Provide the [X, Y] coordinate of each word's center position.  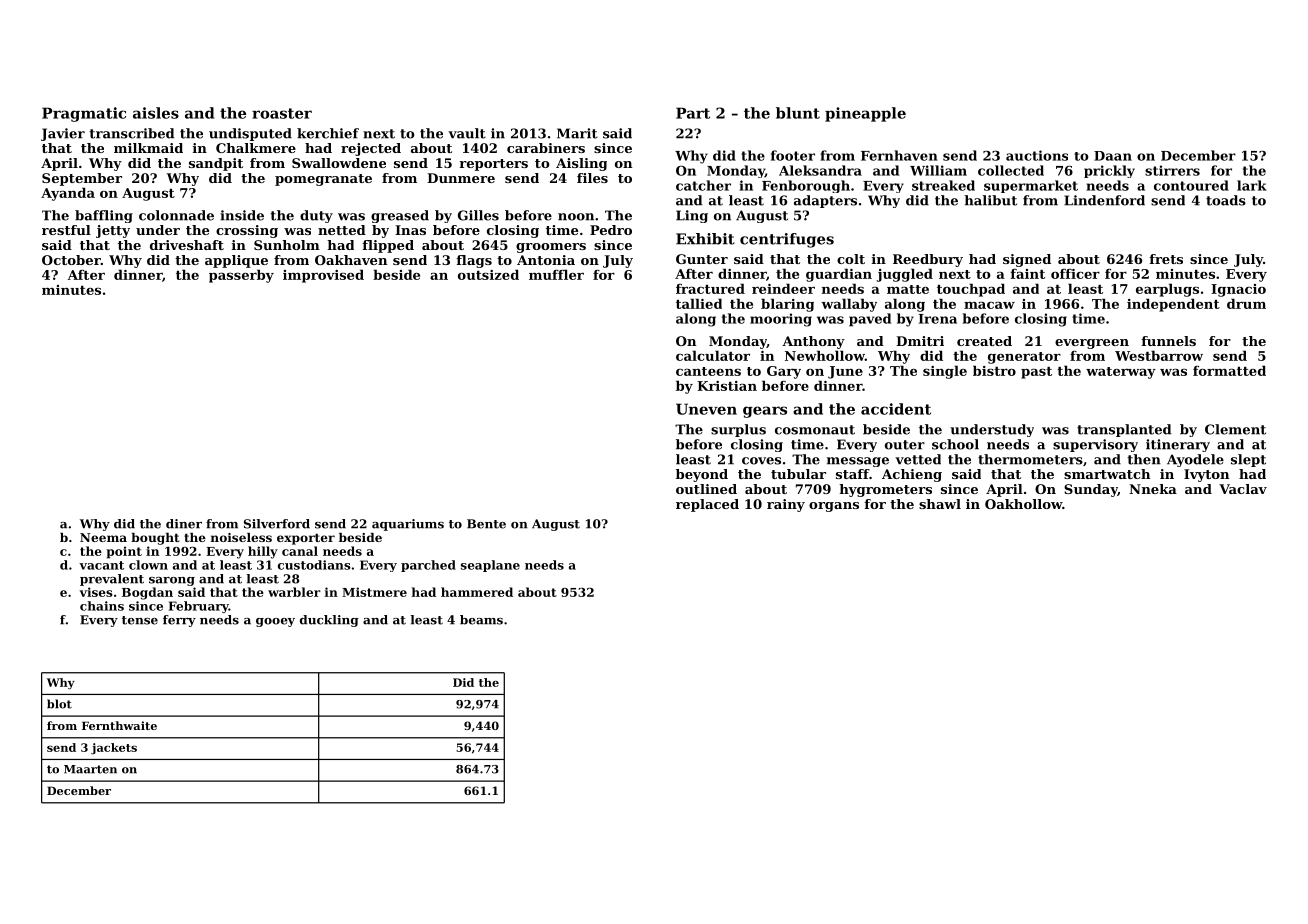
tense [140, 620]
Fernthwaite [119, 725]
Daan [1113, 156]
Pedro [611, 230]
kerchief [328, 133]
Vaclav [1243, 489]
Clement [1235, 429]
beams [481, 620]
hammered [477, 592]
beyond [702, 475]
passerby [241, 276]
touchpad [971, 290]
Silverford [277, 524]
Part [693, 113]
